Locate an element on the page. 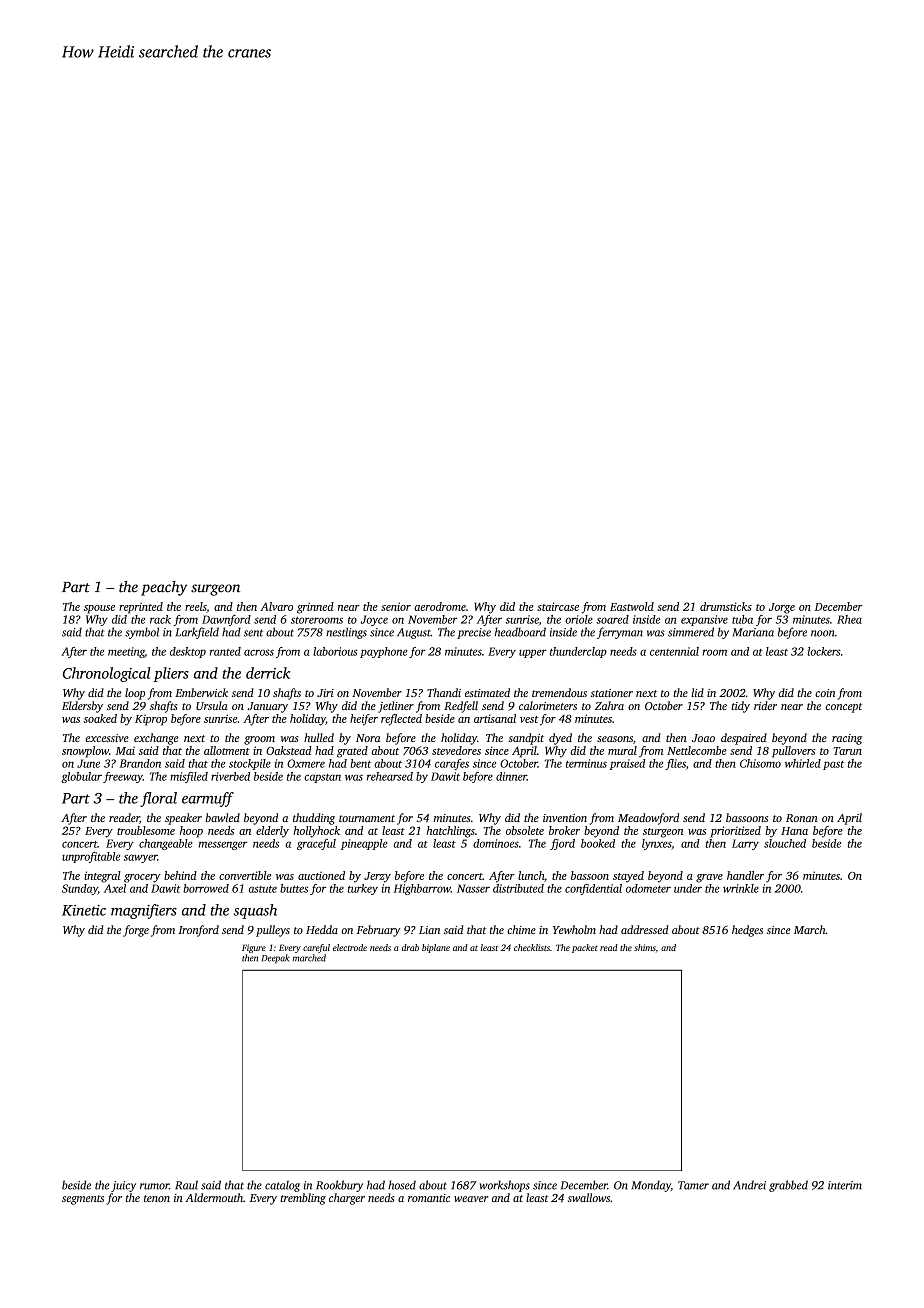  catalog is located at coordinates (282, 1186).
